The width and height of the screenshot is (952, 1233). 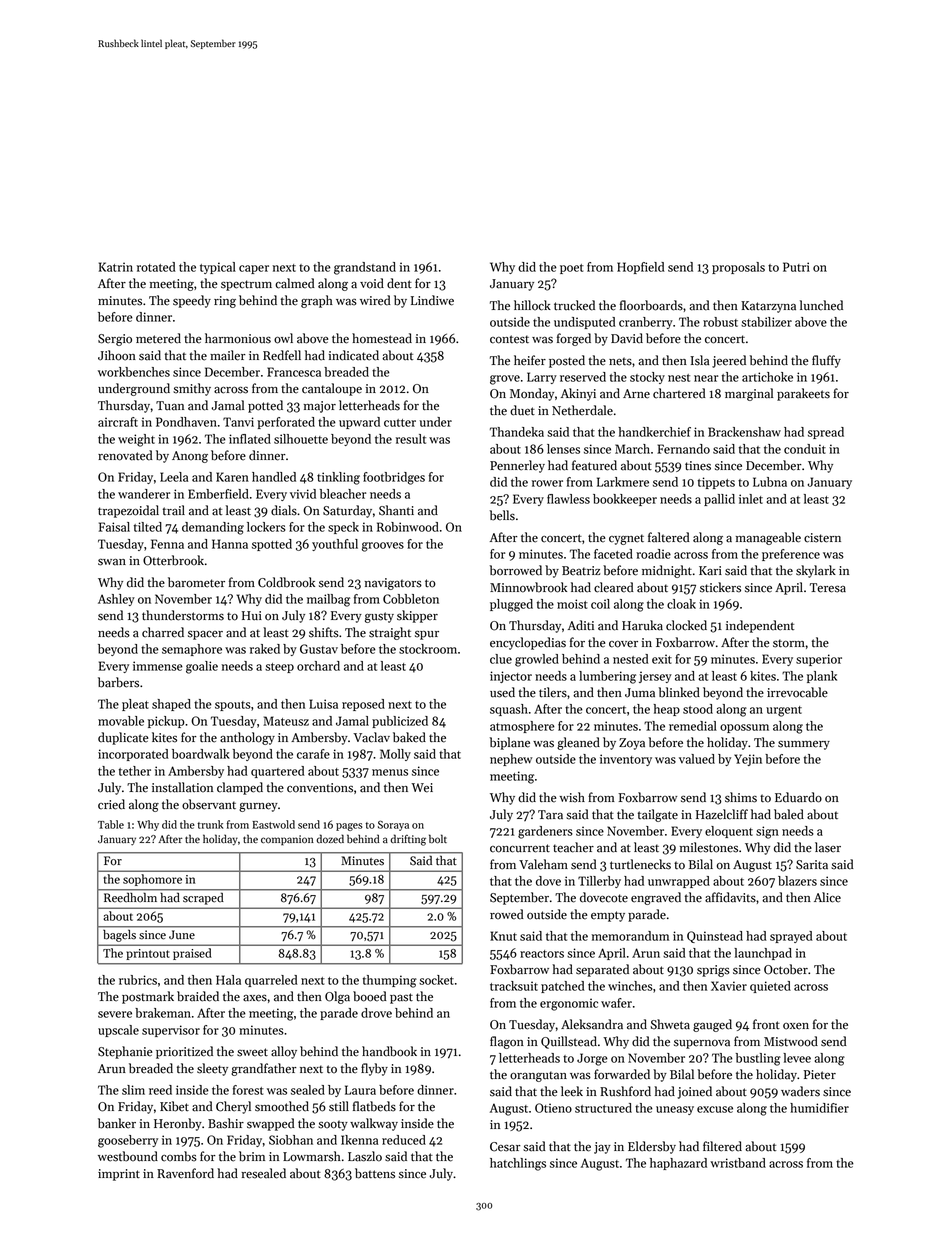 What do you see at coordinates (748, 760) in the screenshot?
I see `Yejin` at bounding box center [748, 760].
